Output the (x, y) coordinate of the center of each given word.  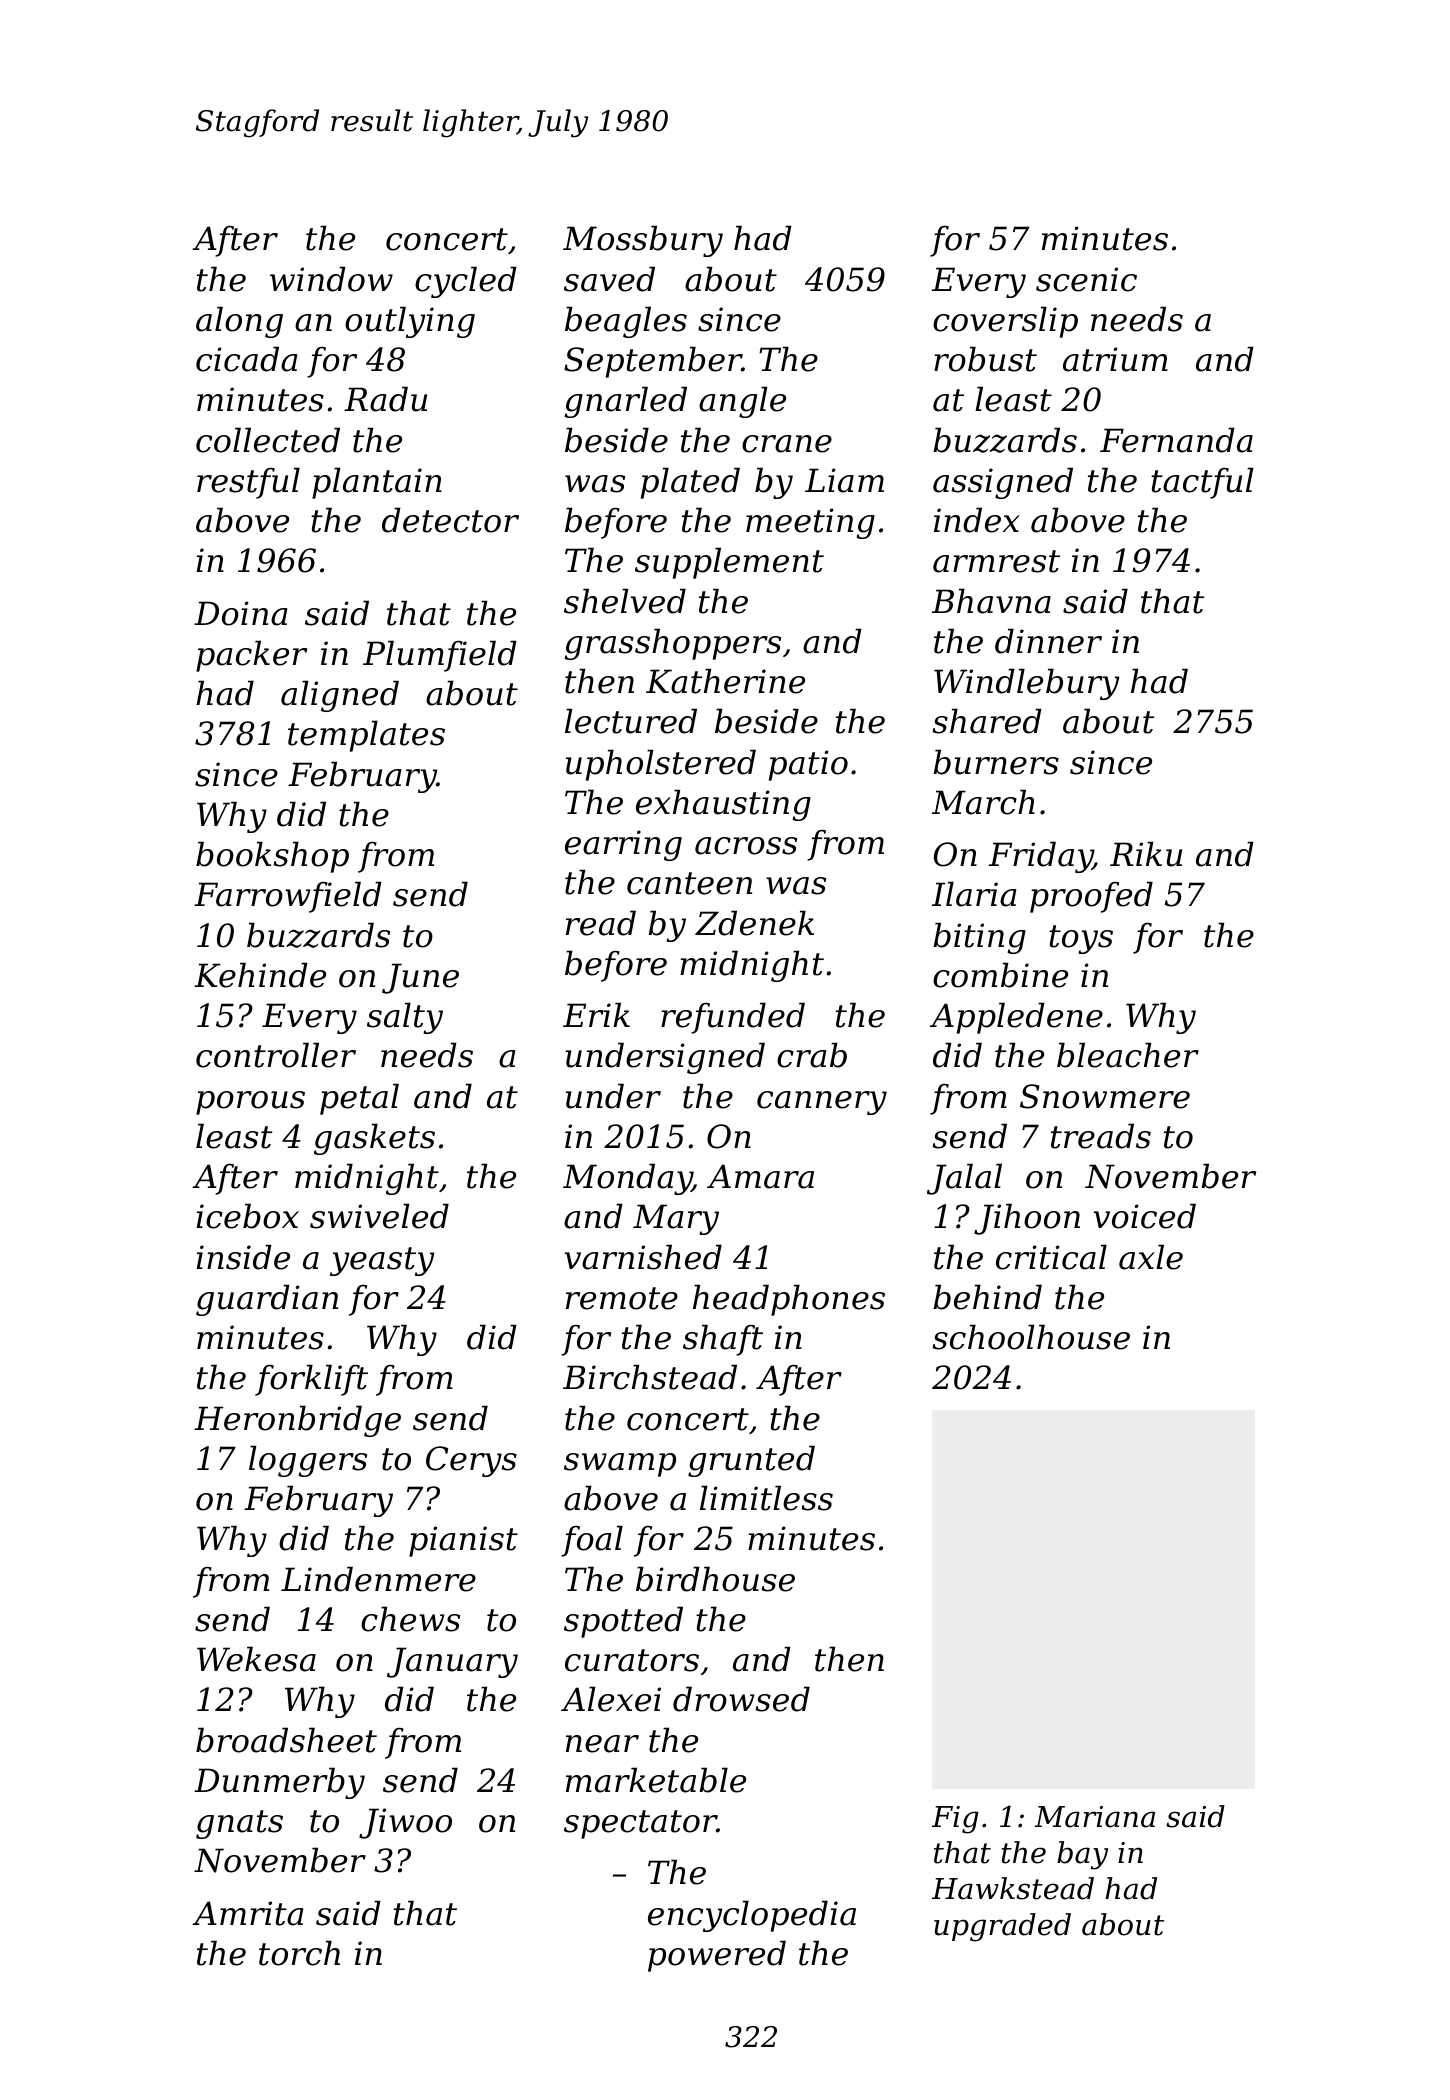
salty (405, 1018)
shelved (625, 601)
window (331, 279)
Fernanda (1176, 440)
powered (717, 1956)
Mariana (1094, 1817)
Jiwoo (405, 1823)
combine (1000, 975)
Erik (596, 1014)
